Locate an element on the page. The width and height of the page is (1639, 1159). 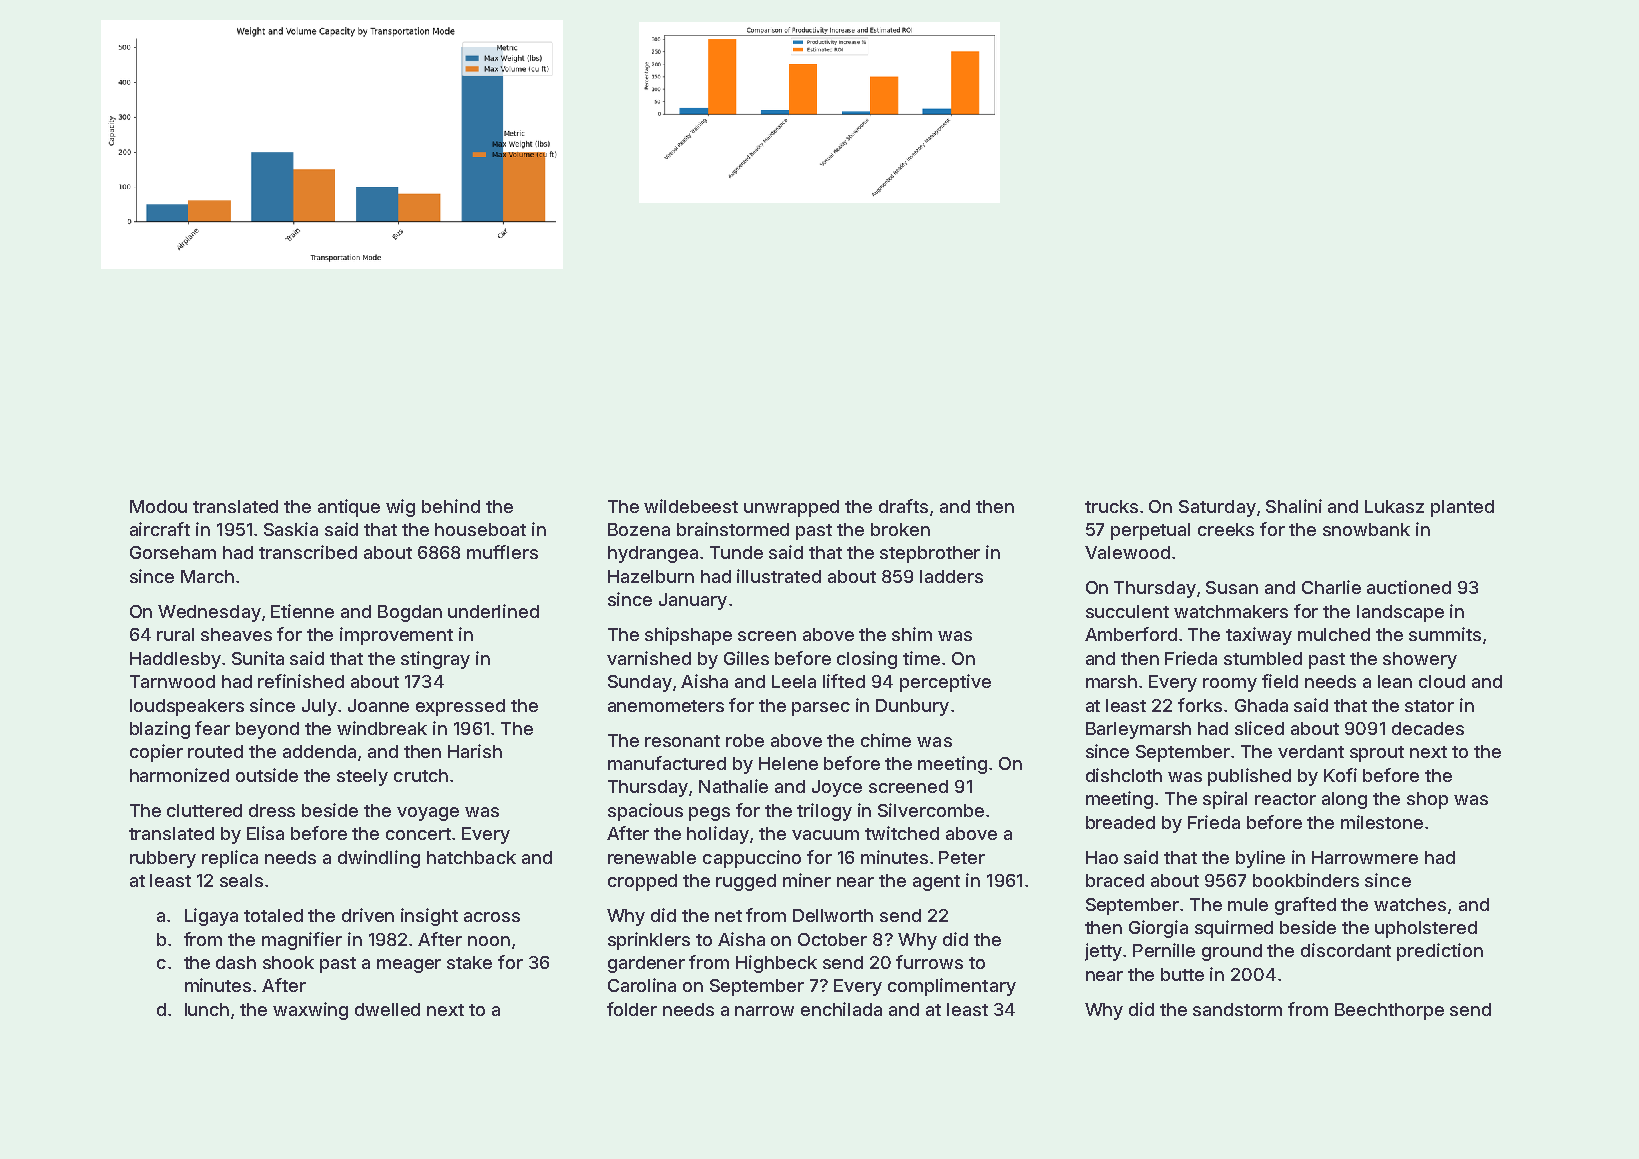
auctioned is located at coordinates (1409, 587).
